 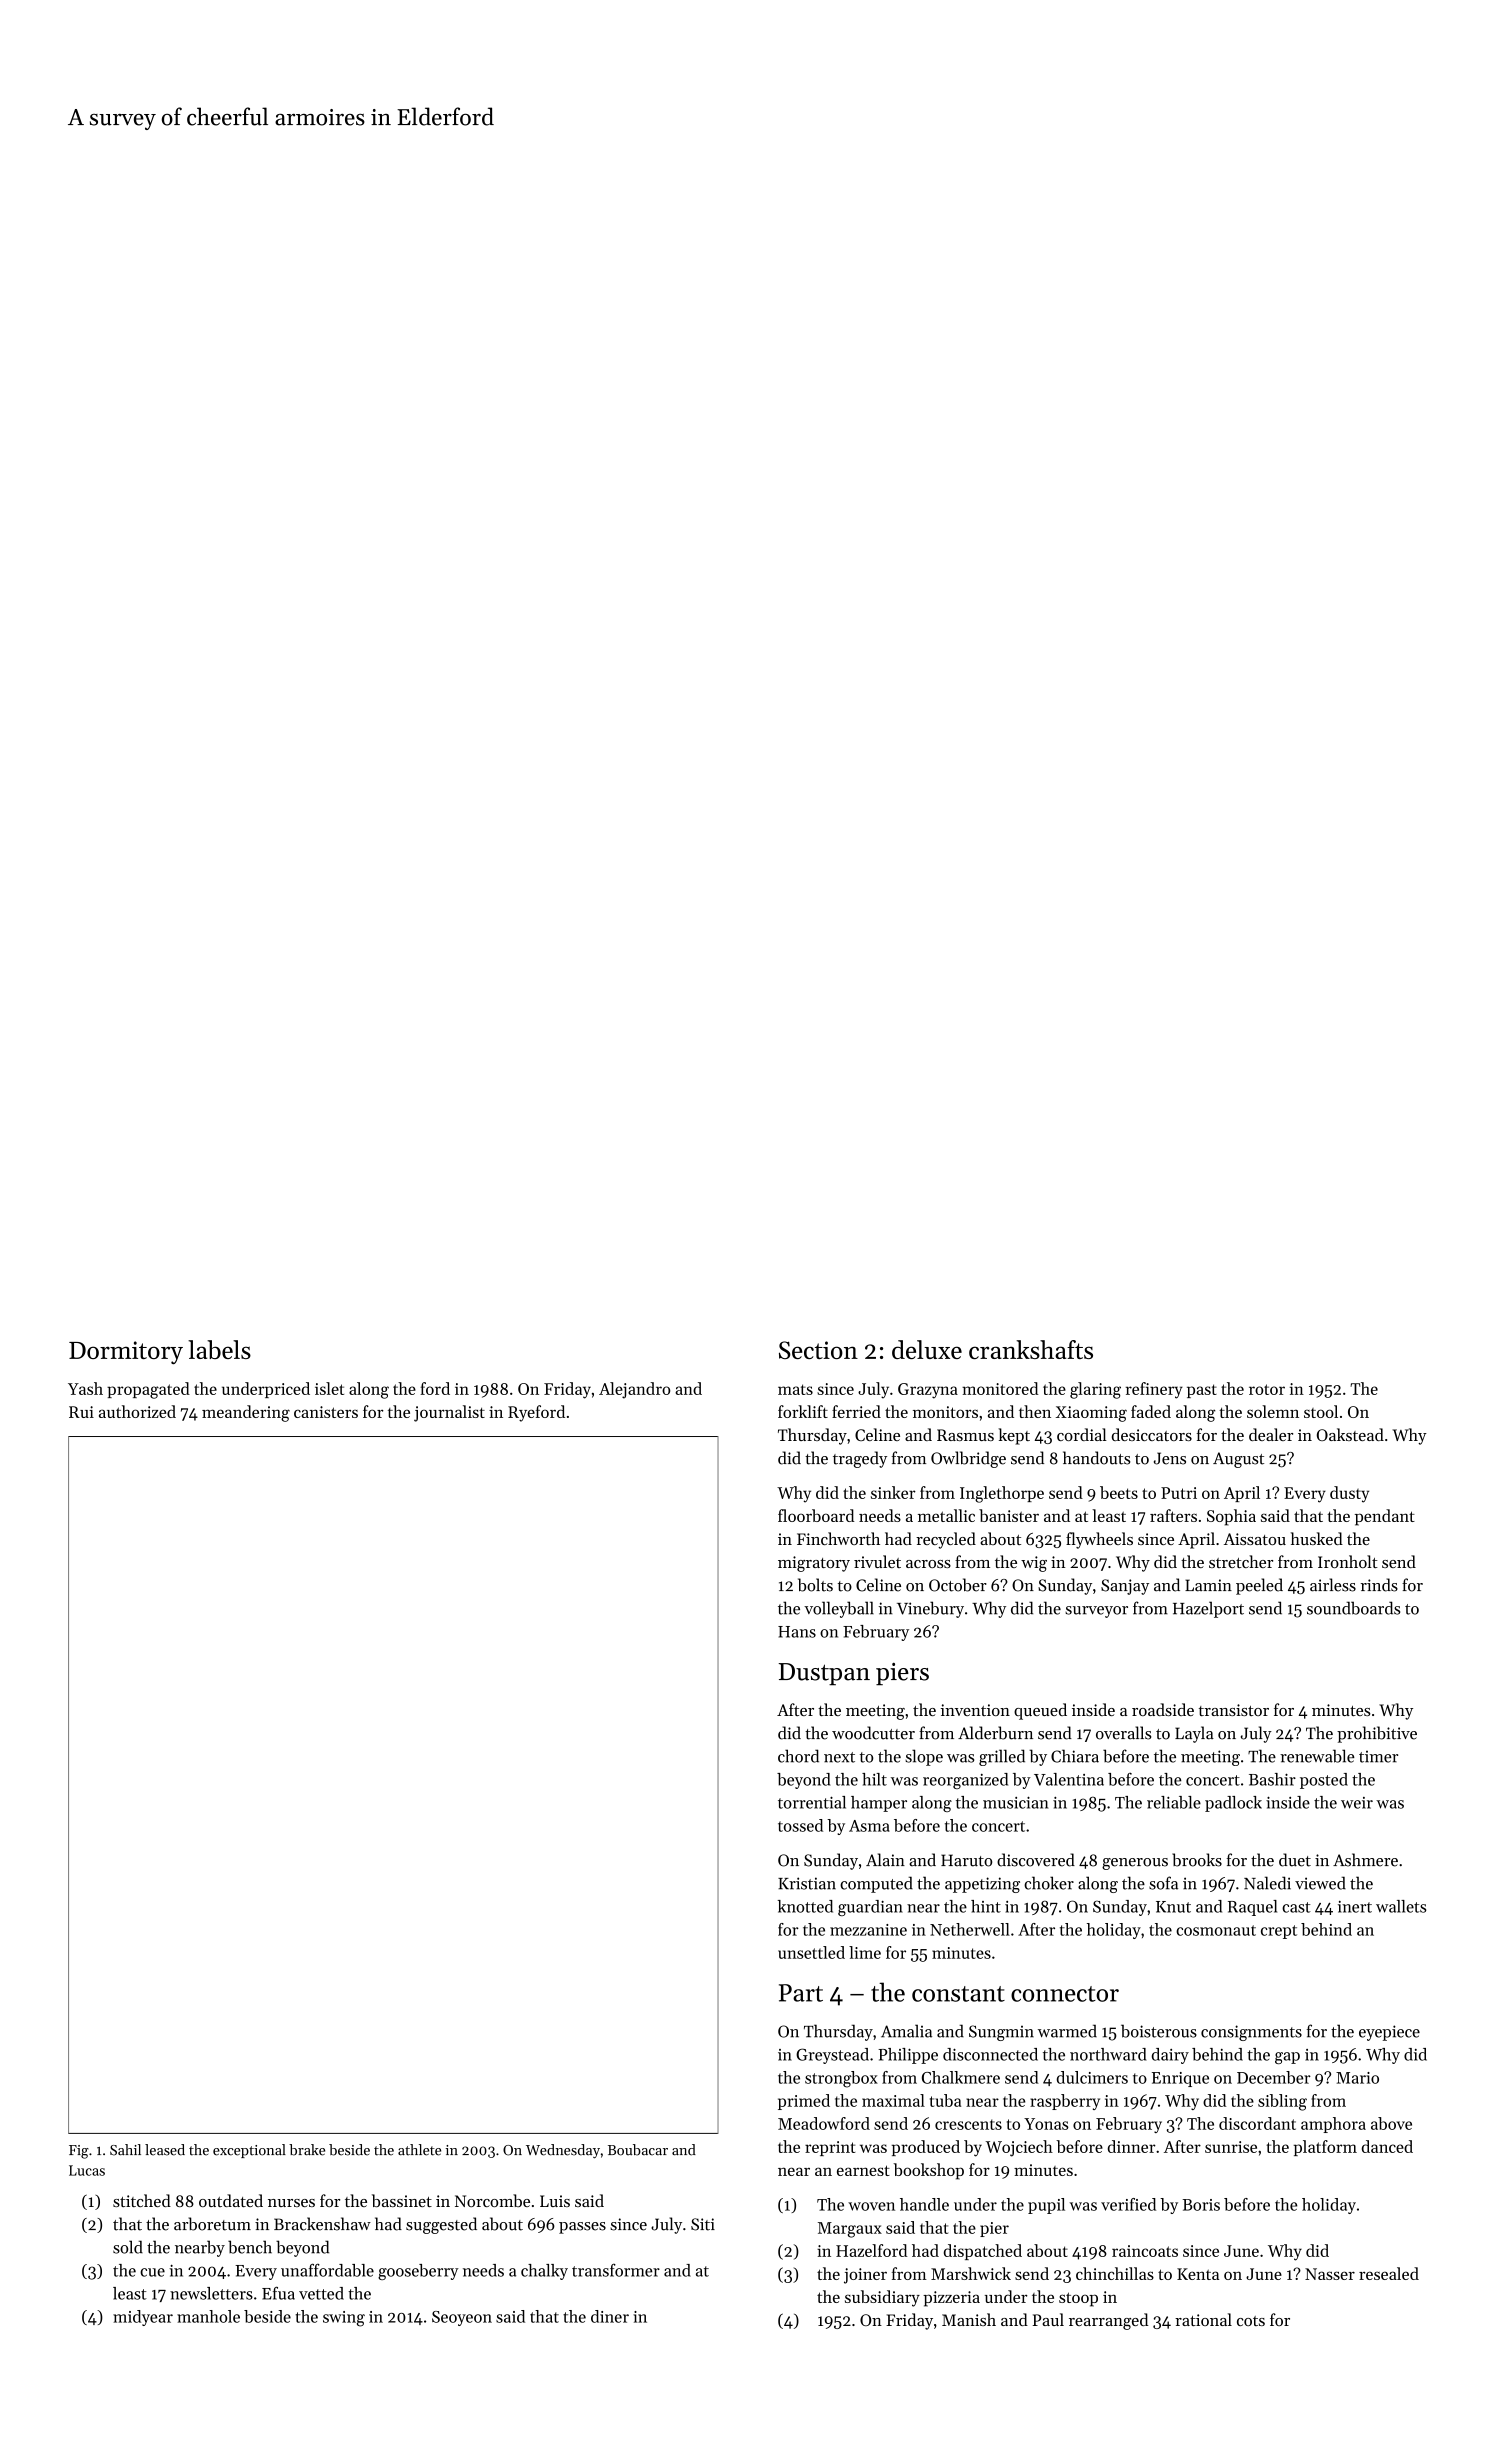 I want to click on transformer, so click(x=616, y=2270).
